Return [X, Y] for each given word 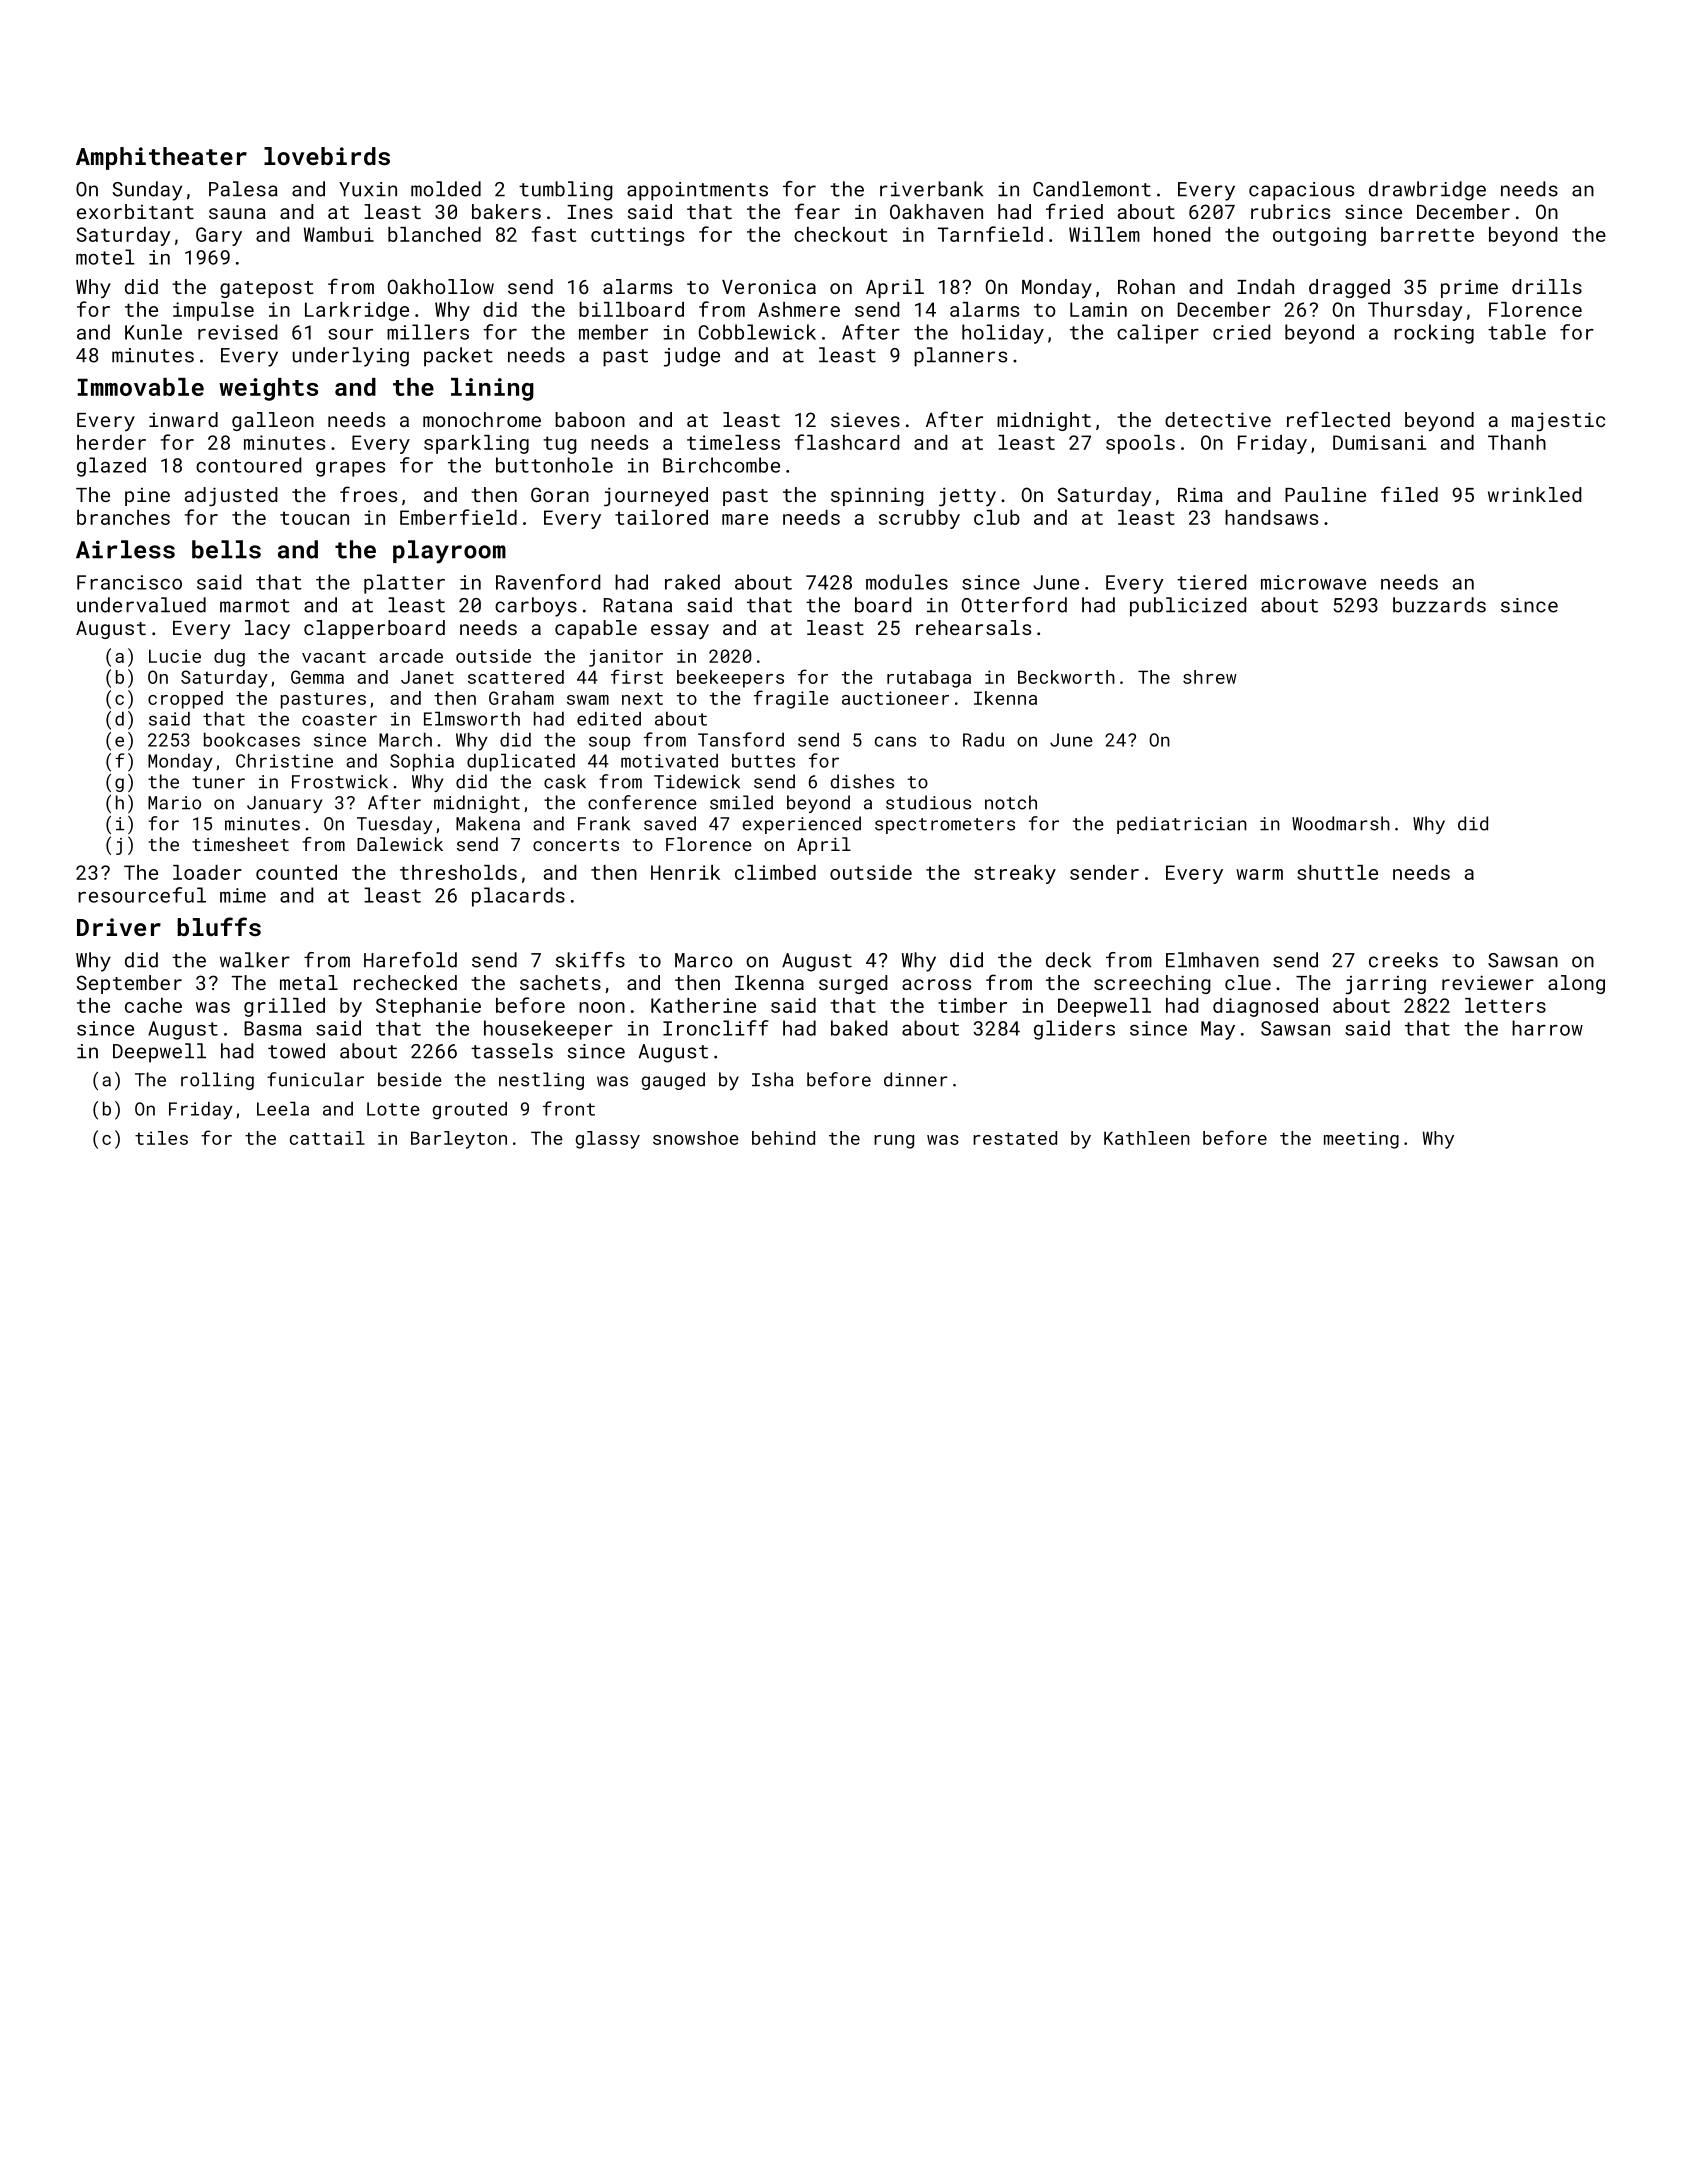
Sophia [422, 762]
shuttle [1337, 872]
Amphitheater [161, 158]
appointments [697, 191]
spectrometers [945, 826]
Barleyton [459, 1140]
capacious [1301, 191]
